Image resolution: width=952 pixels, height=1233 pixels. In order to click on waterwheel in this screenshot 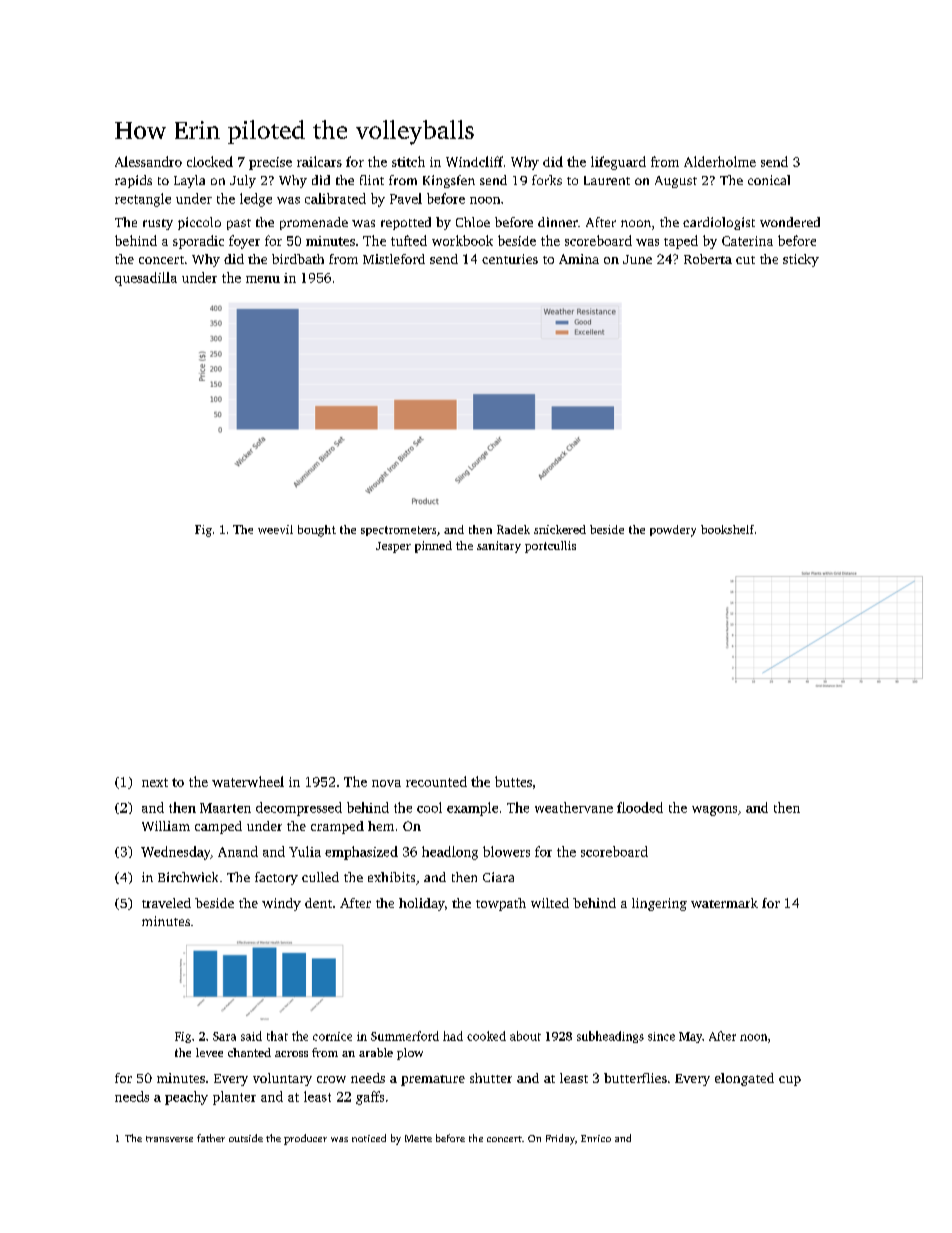, I will do `click(248, 781)`.
